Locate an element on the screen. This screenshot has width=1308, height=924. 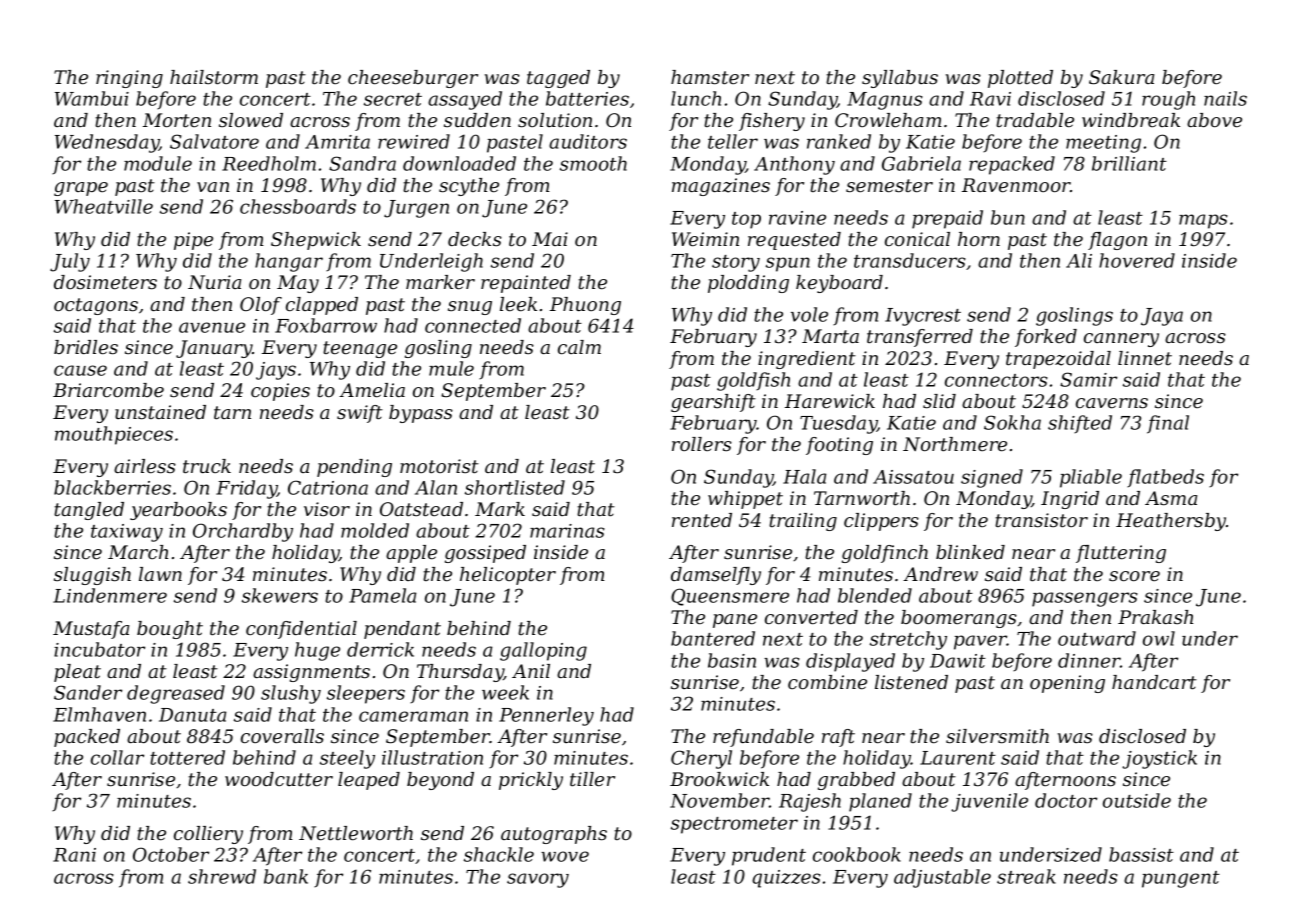
yearbooks is located at coordinates (178, 511).
